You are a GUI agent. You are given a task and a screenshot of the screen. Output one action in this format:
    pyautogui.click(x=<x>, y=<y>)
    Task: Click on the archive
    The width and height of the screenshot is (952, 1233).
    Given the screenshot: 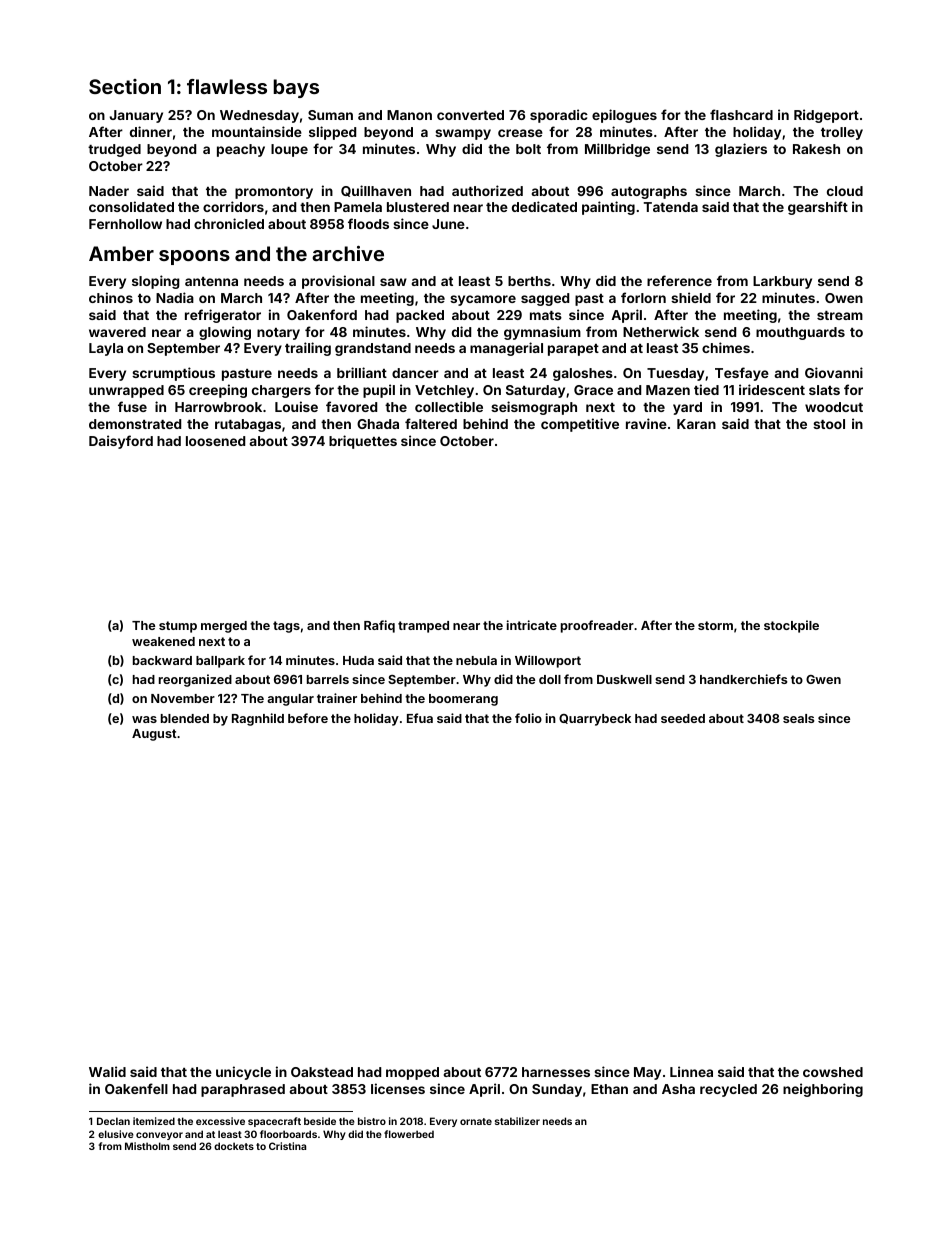 What is the action you would take?
    pyautogui.click(x=348, y=253)
